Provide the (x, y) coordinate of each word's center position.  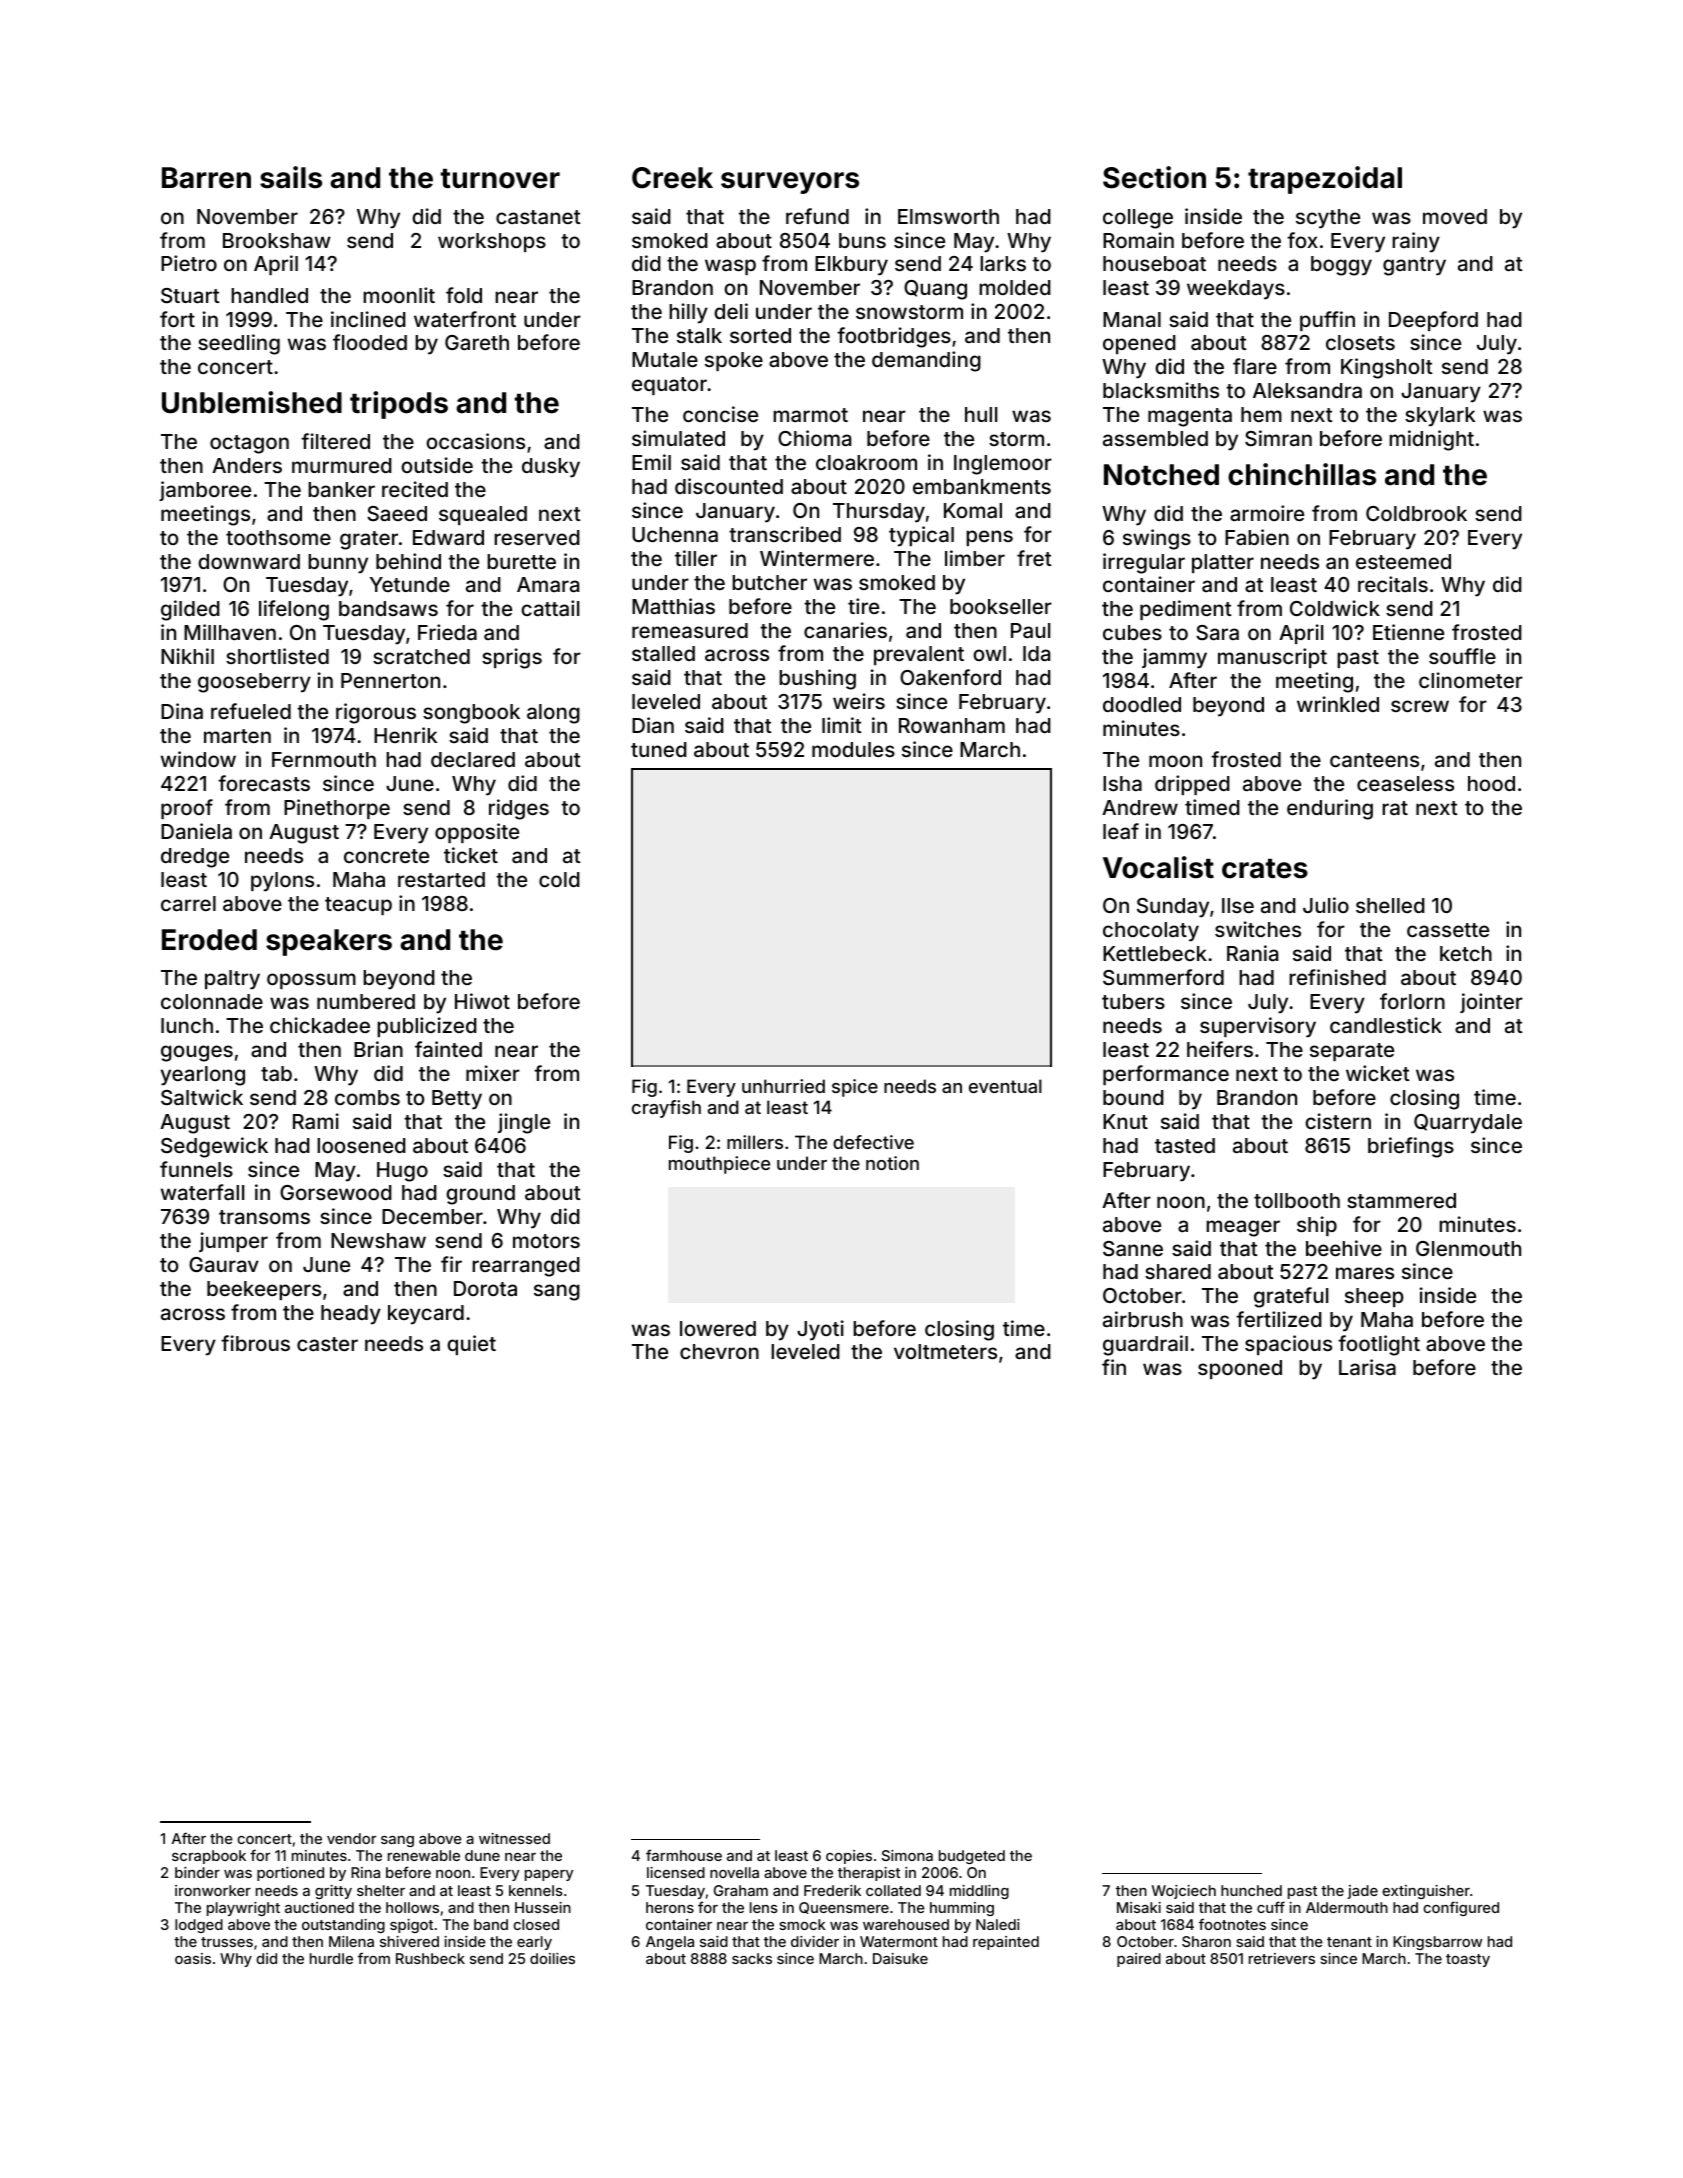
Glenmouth (1468, 1248)
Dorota (485, 1288)
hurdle (331, 1958)
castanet (538, 217)
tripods (399, 405)
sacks (752, 1958)
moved (1455, 216)
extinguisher (1426, 1892)
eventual (1005, 1086)
